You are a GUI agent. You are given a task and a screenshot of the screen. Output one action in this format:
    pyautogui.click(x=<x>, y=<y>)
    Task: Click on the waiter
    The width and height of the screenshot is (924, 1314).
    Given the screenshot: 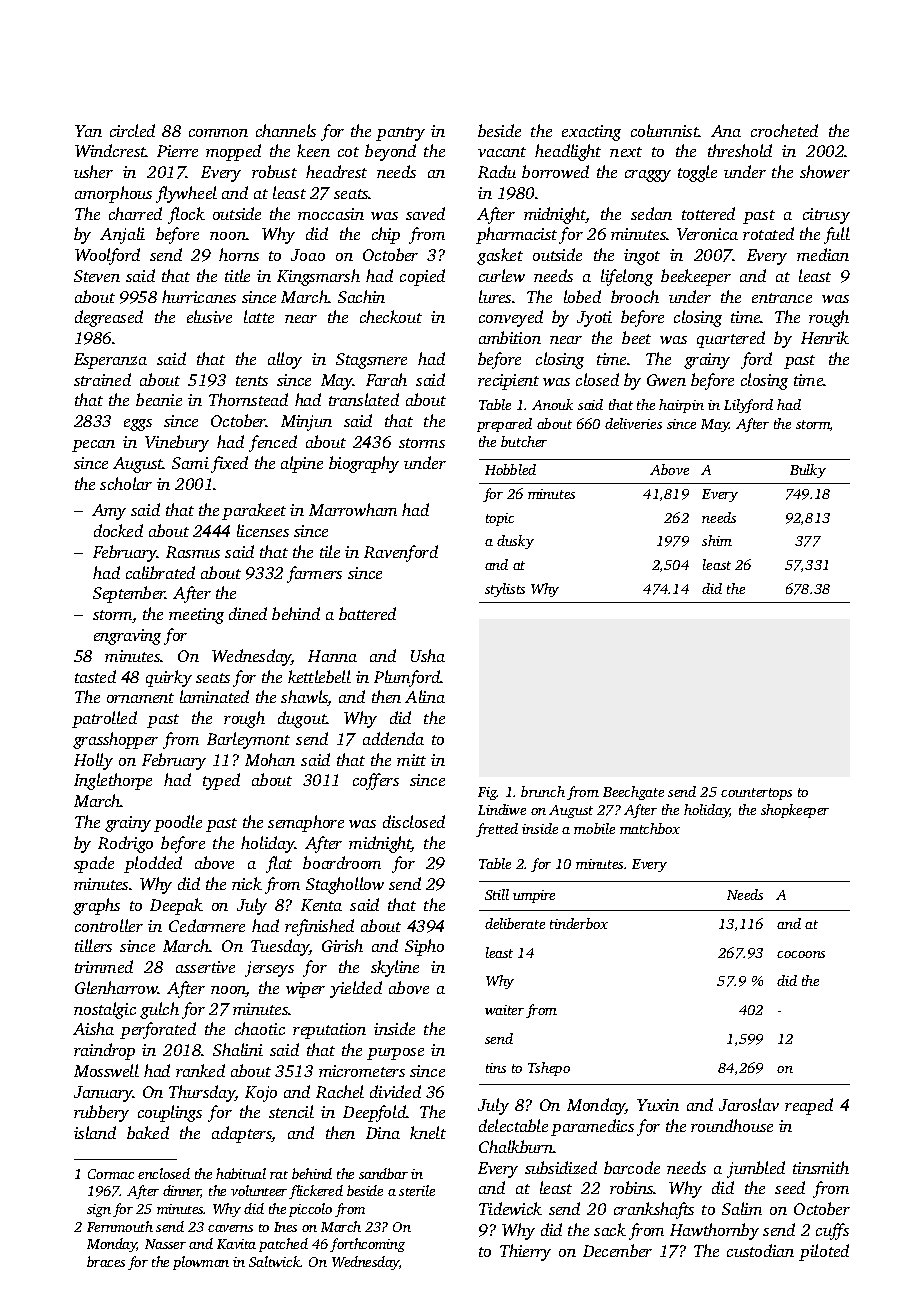 What is the action you would take?
    pyautogui.click(x=504, y=1010)
